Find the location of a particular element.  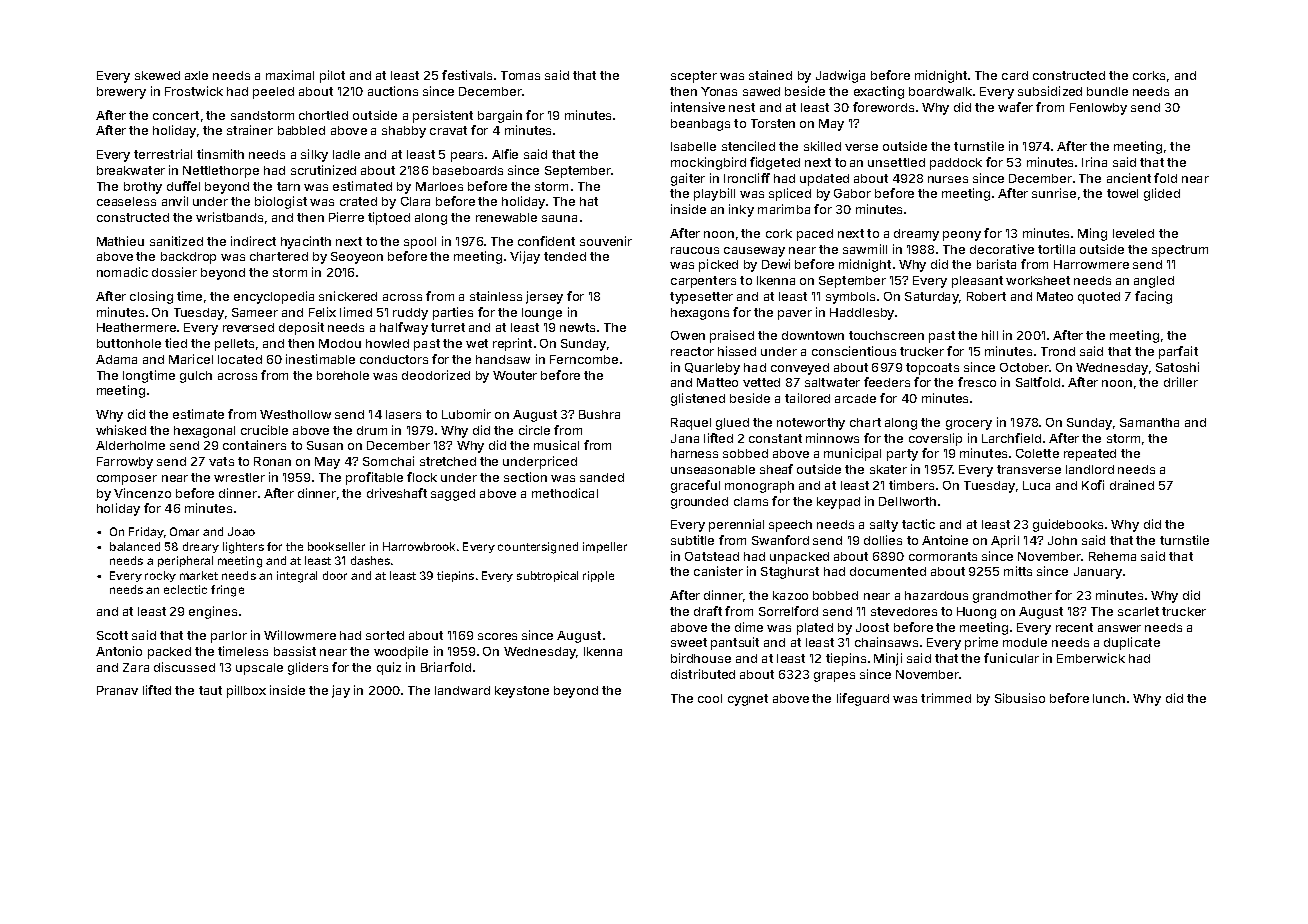

Pranav is located at coordinates (117, 690).
